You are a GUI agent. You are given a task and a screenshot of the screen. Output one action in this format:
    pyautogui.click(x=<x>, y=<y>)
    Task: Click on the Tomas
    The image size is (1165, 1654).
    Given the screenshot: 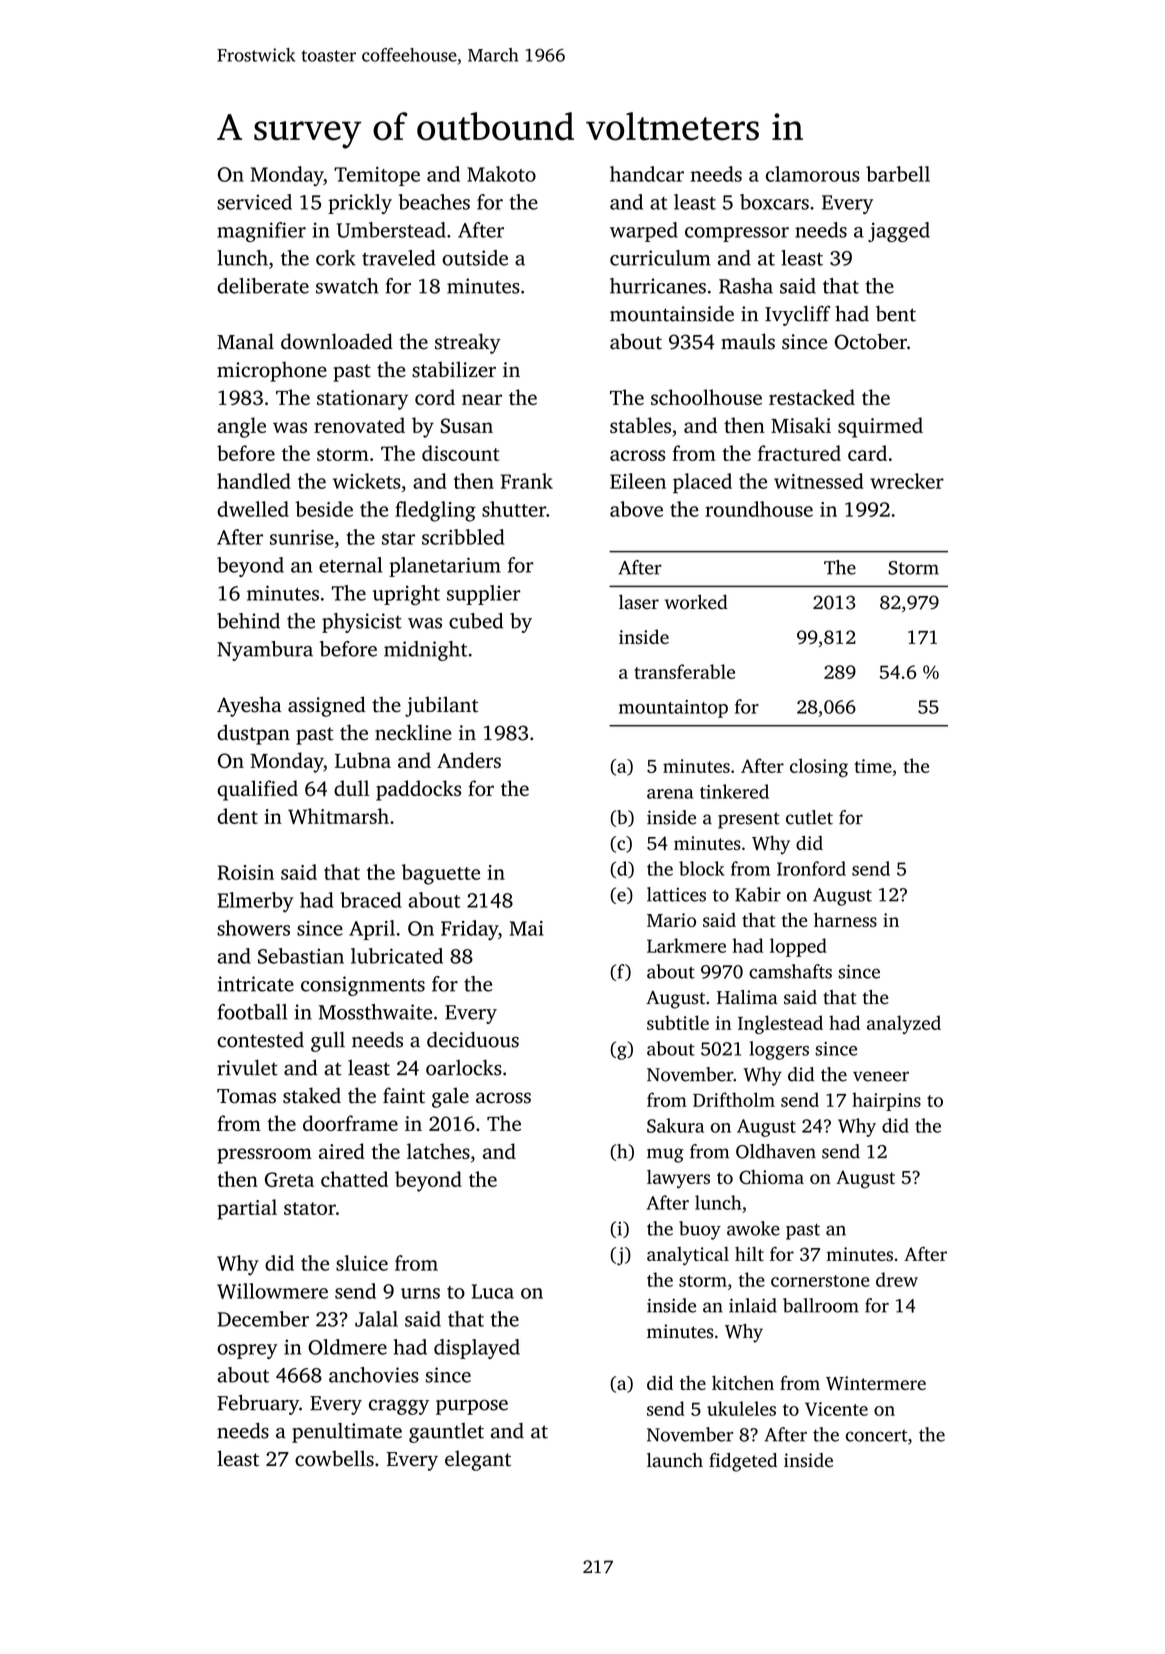 What is the action you would take?
    pyautogui.click(x=246, y=1096)
